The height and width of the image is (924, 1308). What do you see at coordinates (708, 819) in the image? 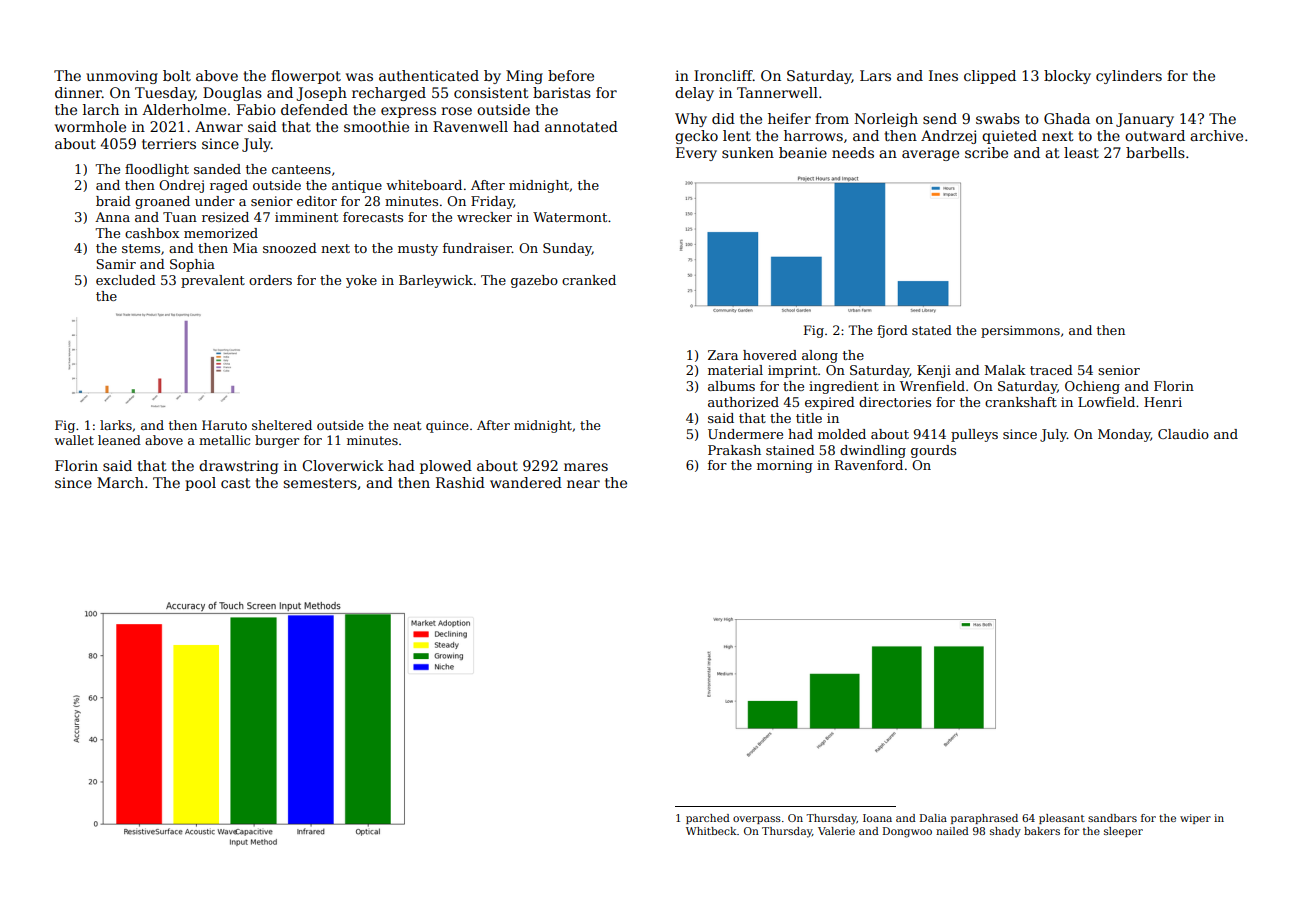
I see `parched` at bounding box center [708, 819].
